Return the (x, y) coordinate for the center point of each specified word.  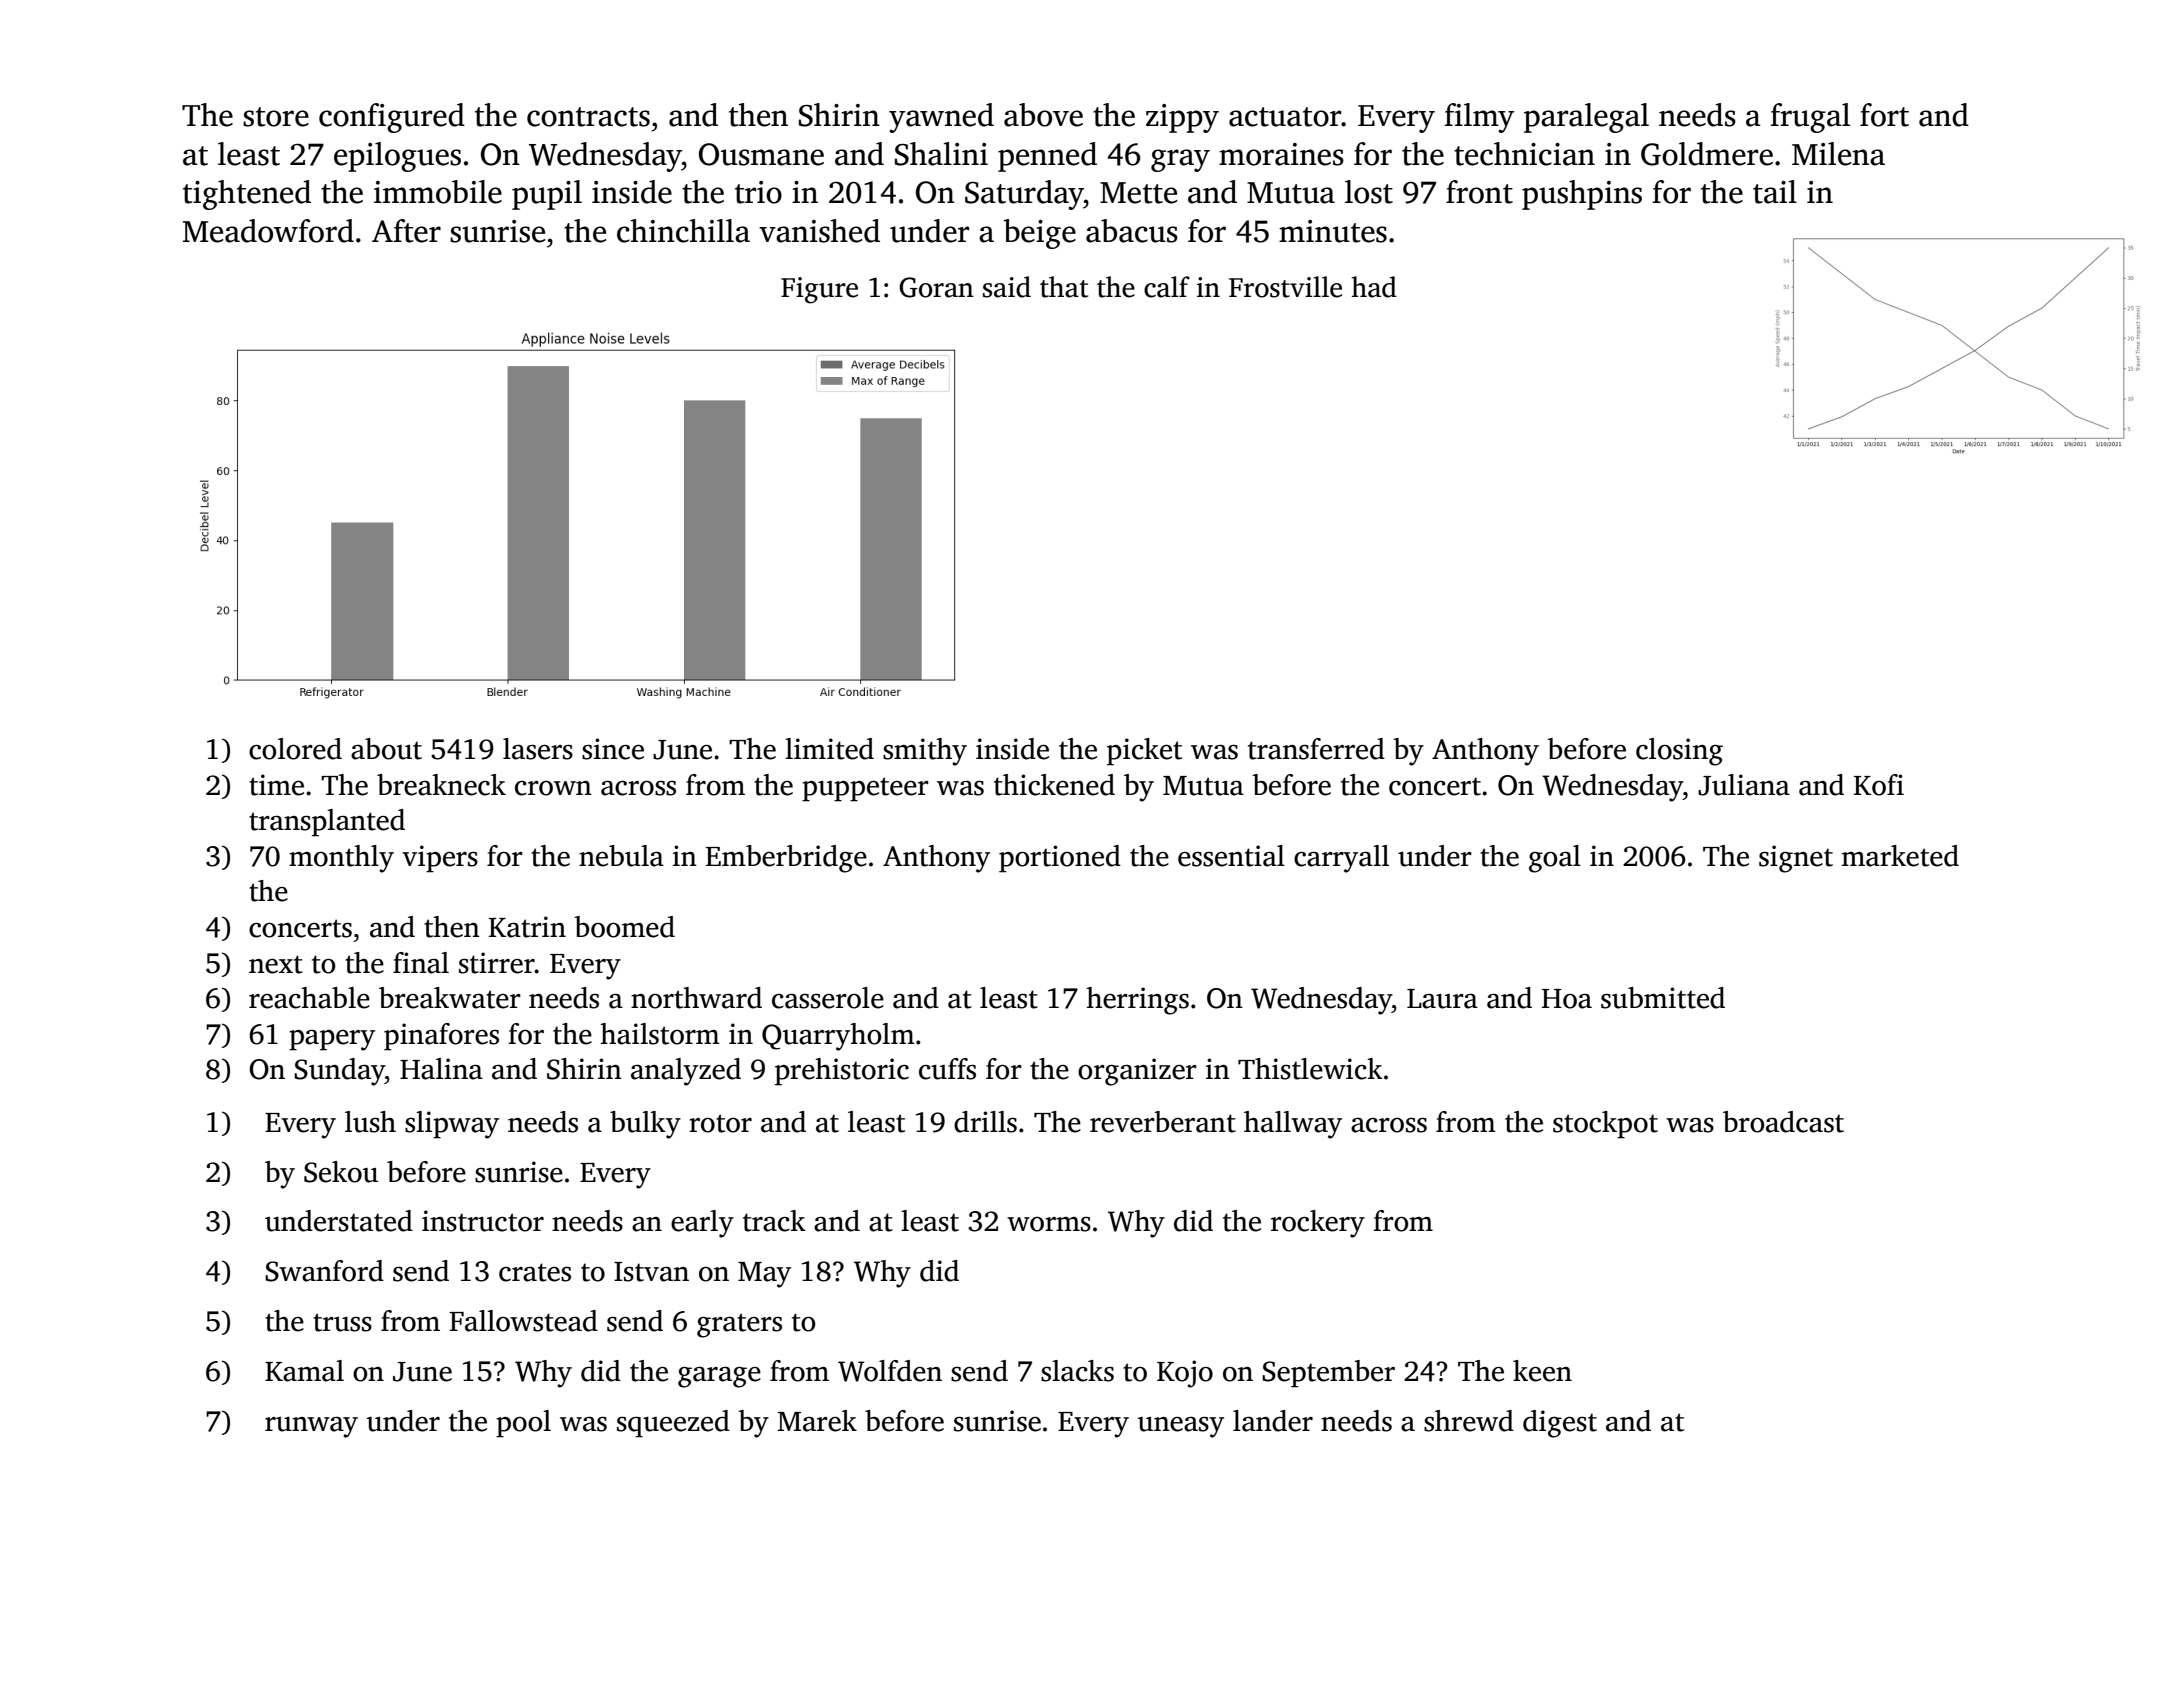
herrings (1137, 1001)
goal (1555, 859)
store (276, 117)
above (1043, 115)
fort (1884, 115)
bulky (645, 1125)
